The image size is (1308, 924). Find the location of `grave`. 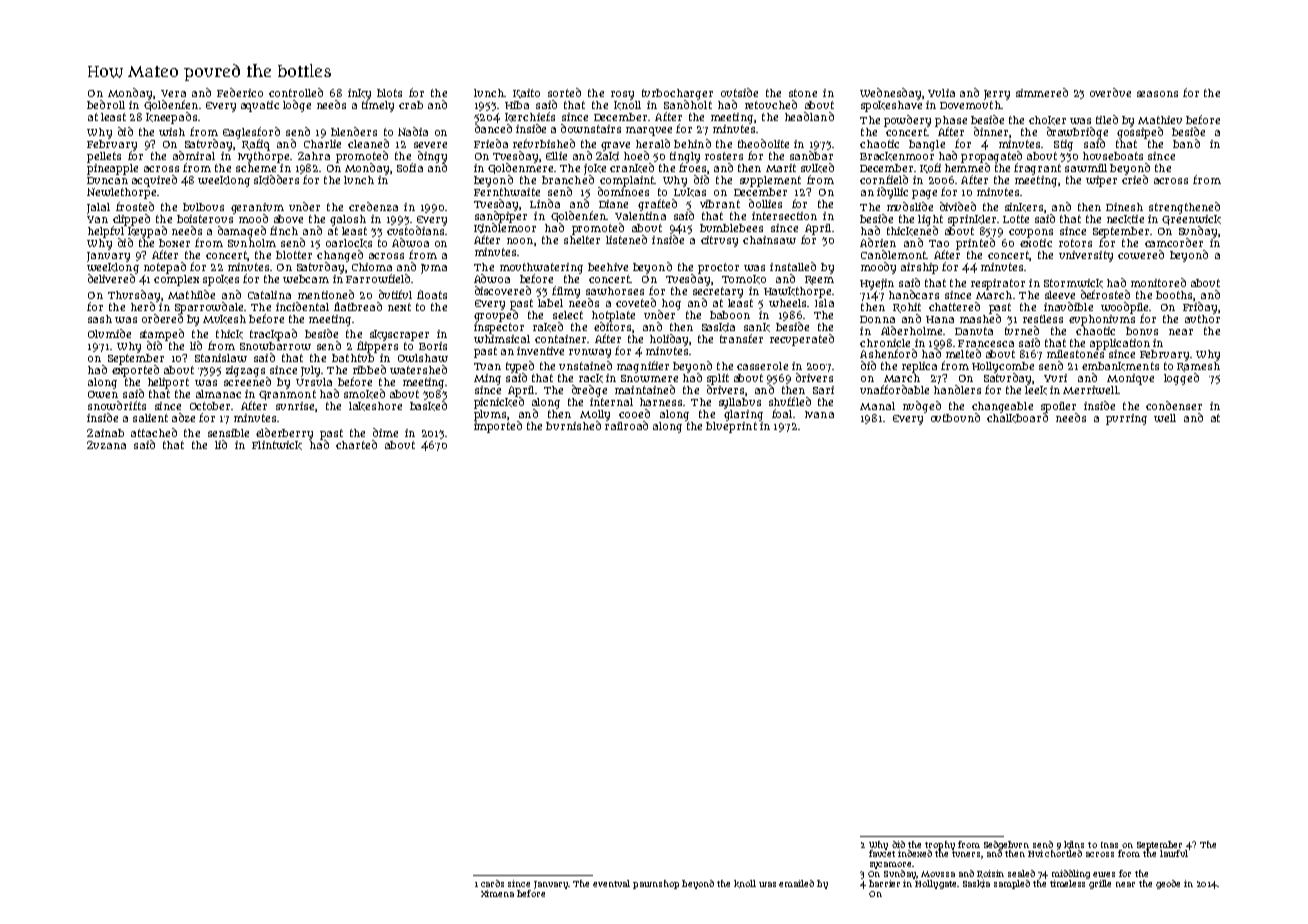

grave is located at coordinates (615, 146).
